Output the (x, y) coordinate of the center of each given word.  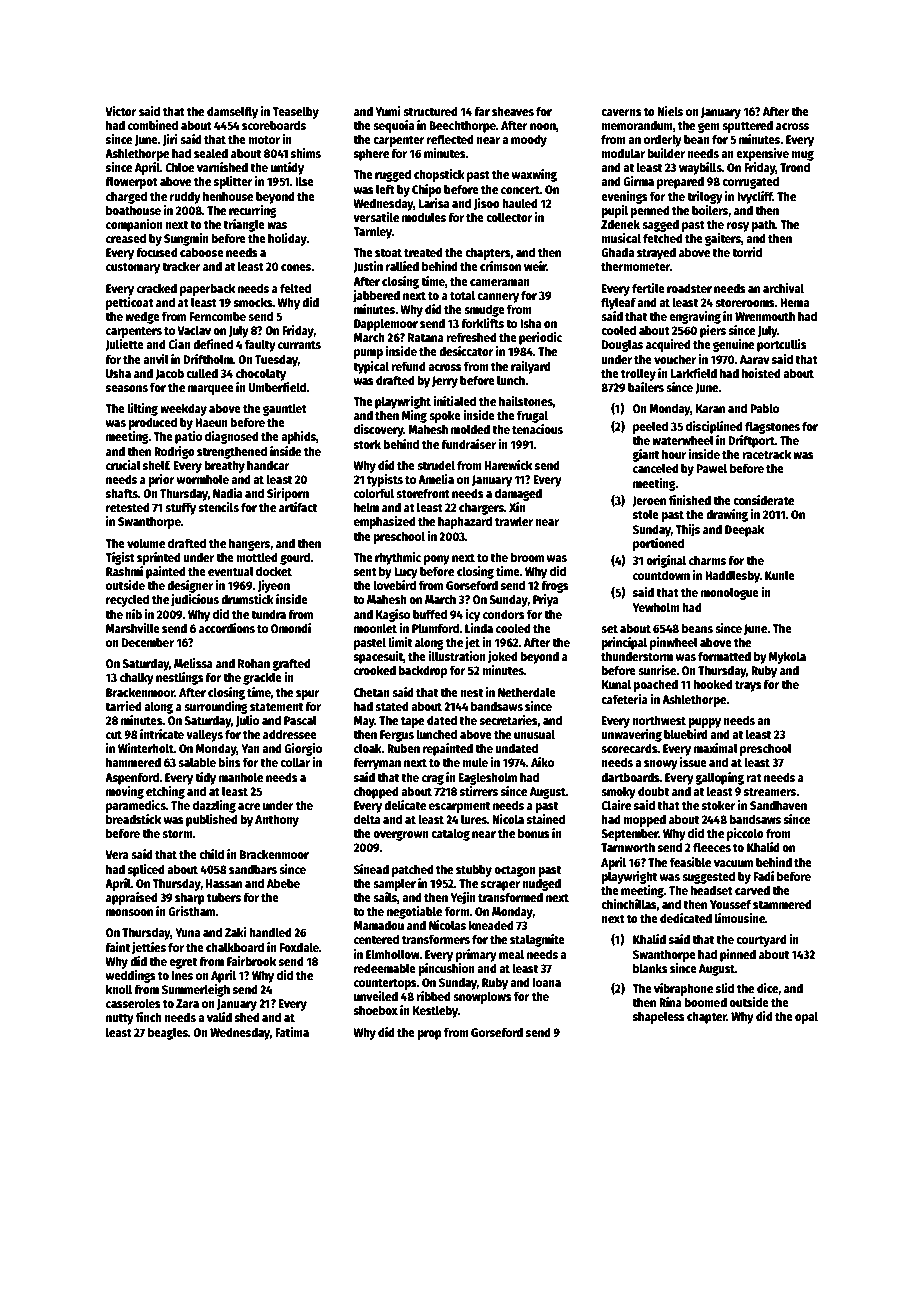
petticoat (130, 303)
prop (430, 1035)
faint (117, 947)
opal (806, 1017)
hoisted (761, 373)
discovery (379, 430)
